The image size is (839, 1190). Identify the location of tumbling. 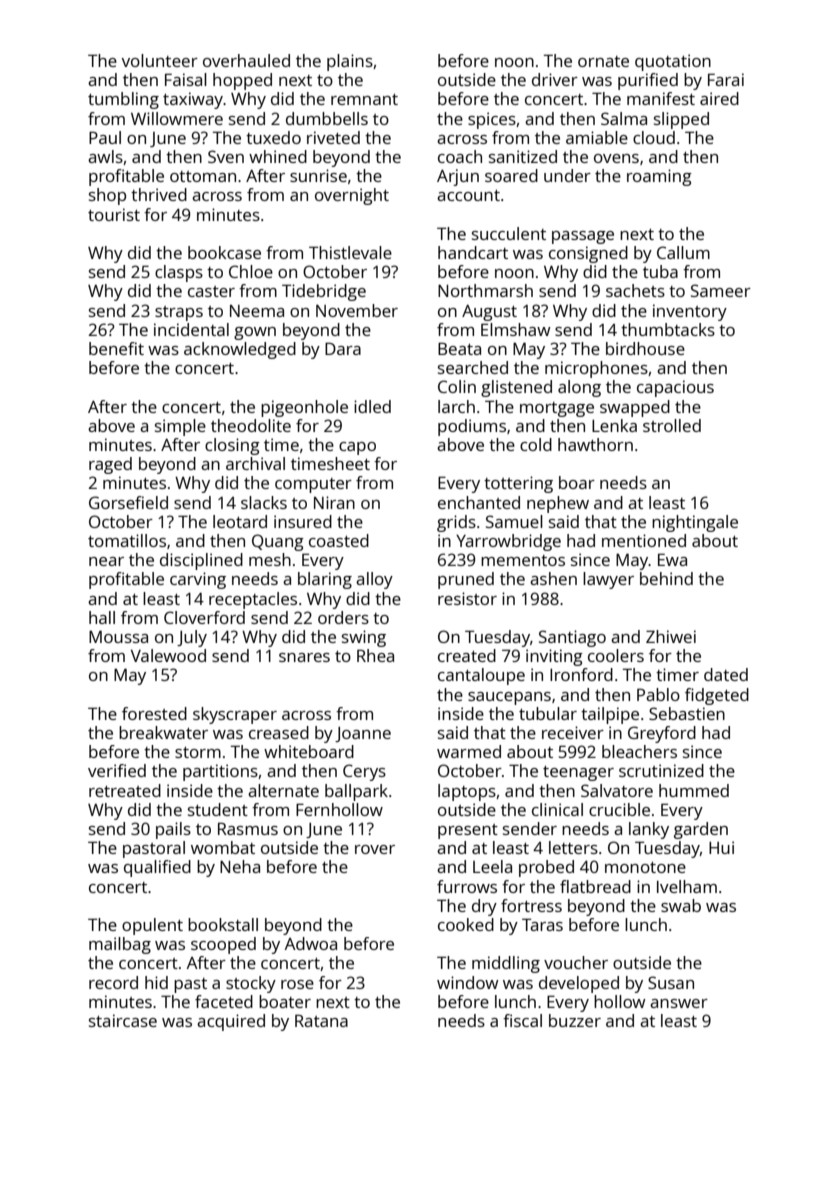
(123, 100).
